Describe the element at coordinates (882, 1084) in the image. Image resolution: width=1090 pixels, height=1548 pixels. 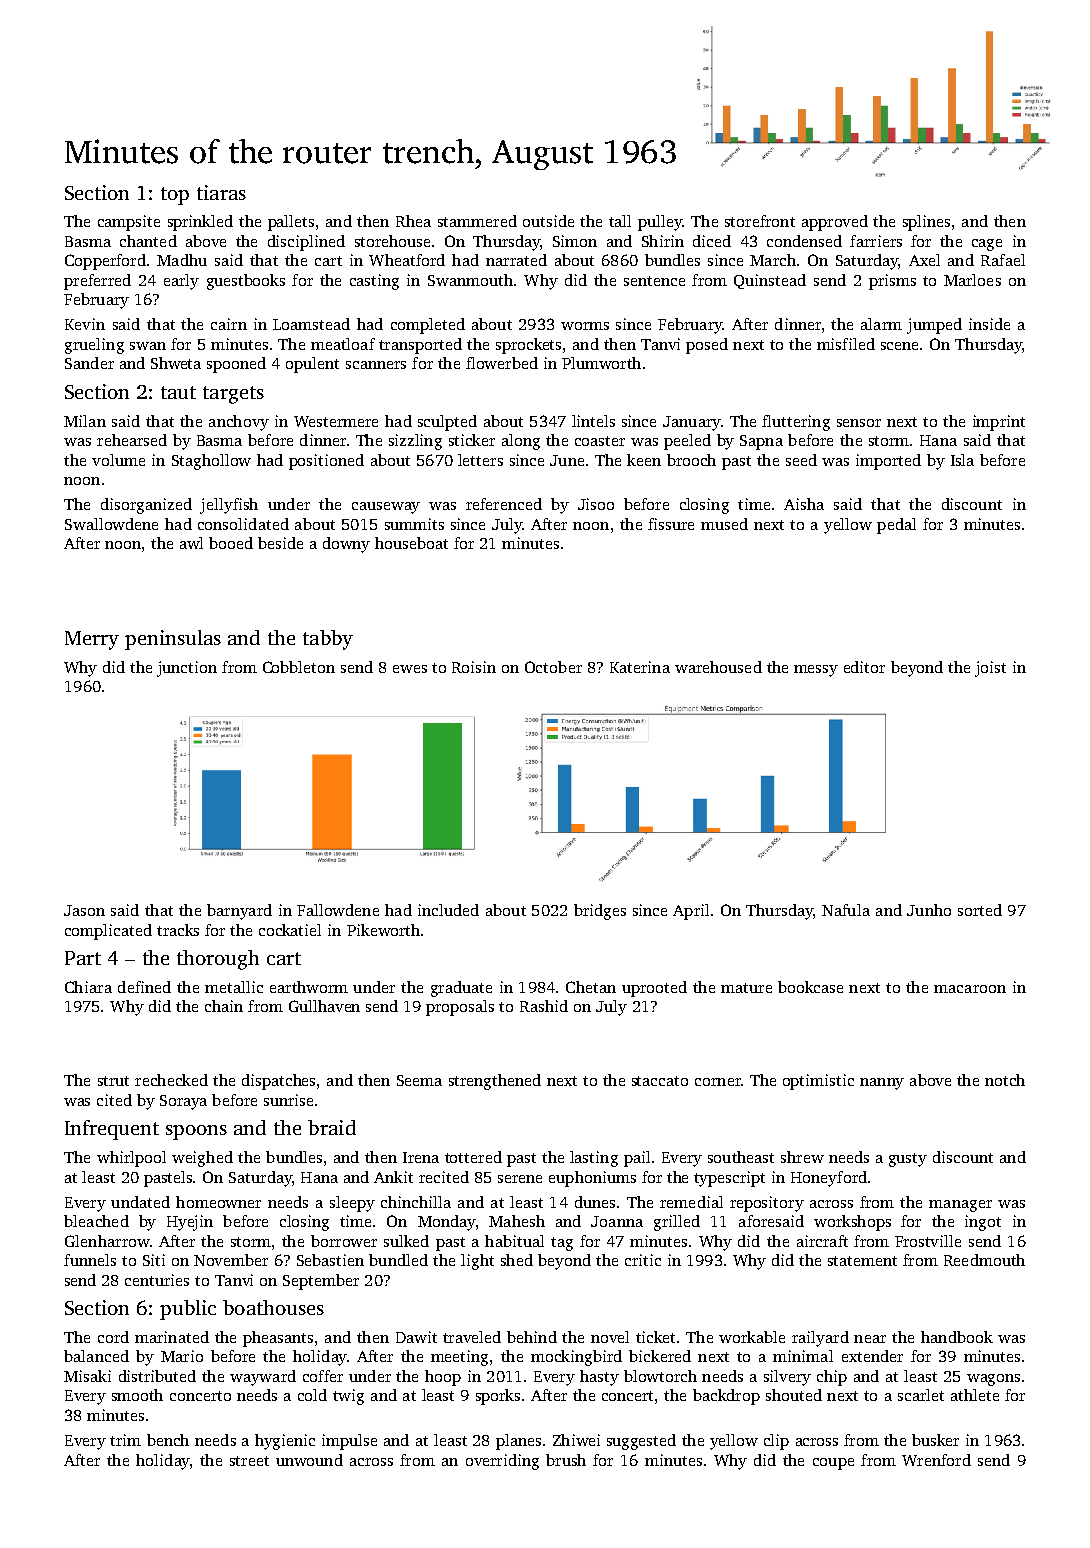
I see `nanny` at that location.
